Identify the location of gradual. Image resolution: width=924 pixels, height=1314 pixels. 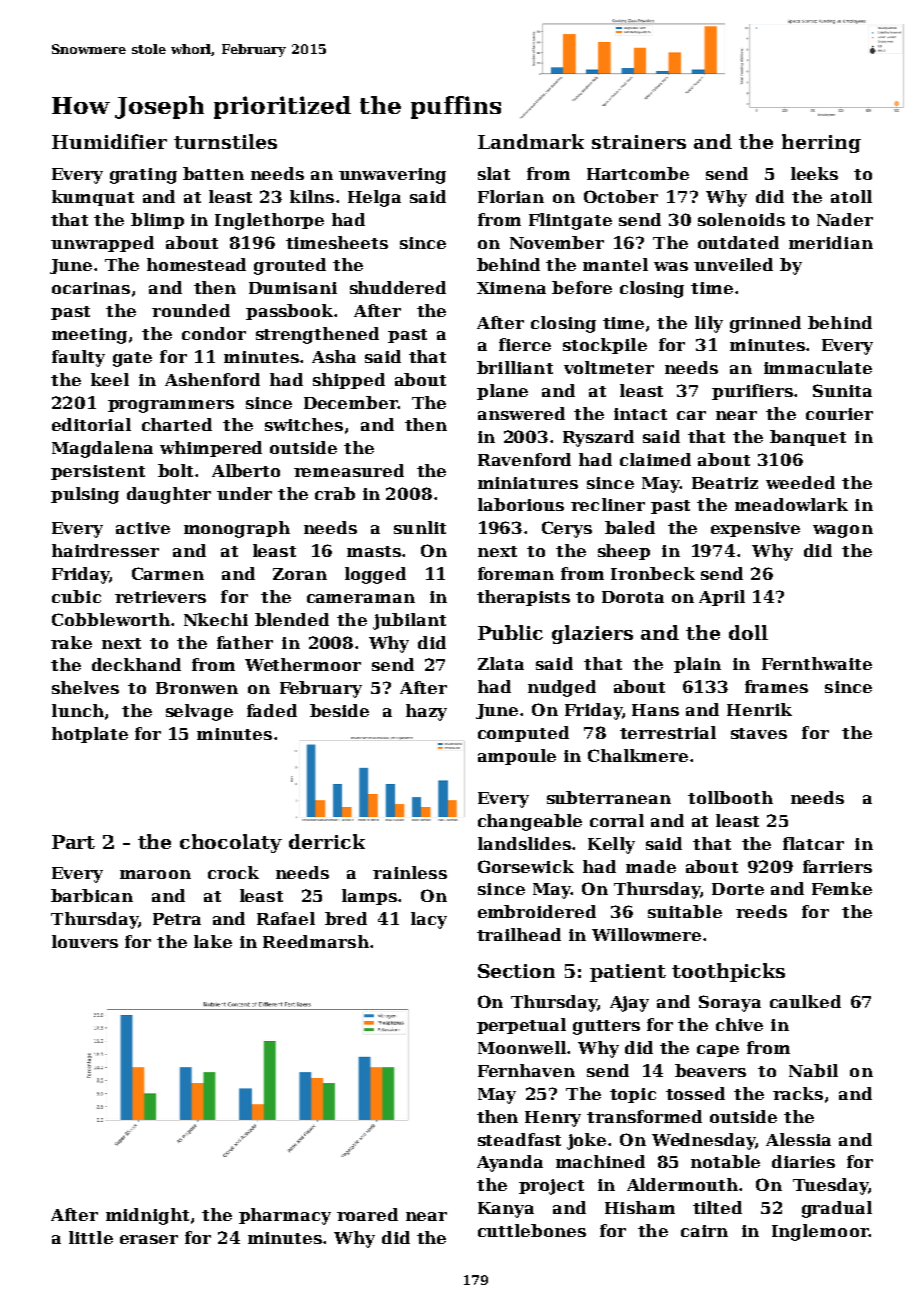
(837, 1209).
